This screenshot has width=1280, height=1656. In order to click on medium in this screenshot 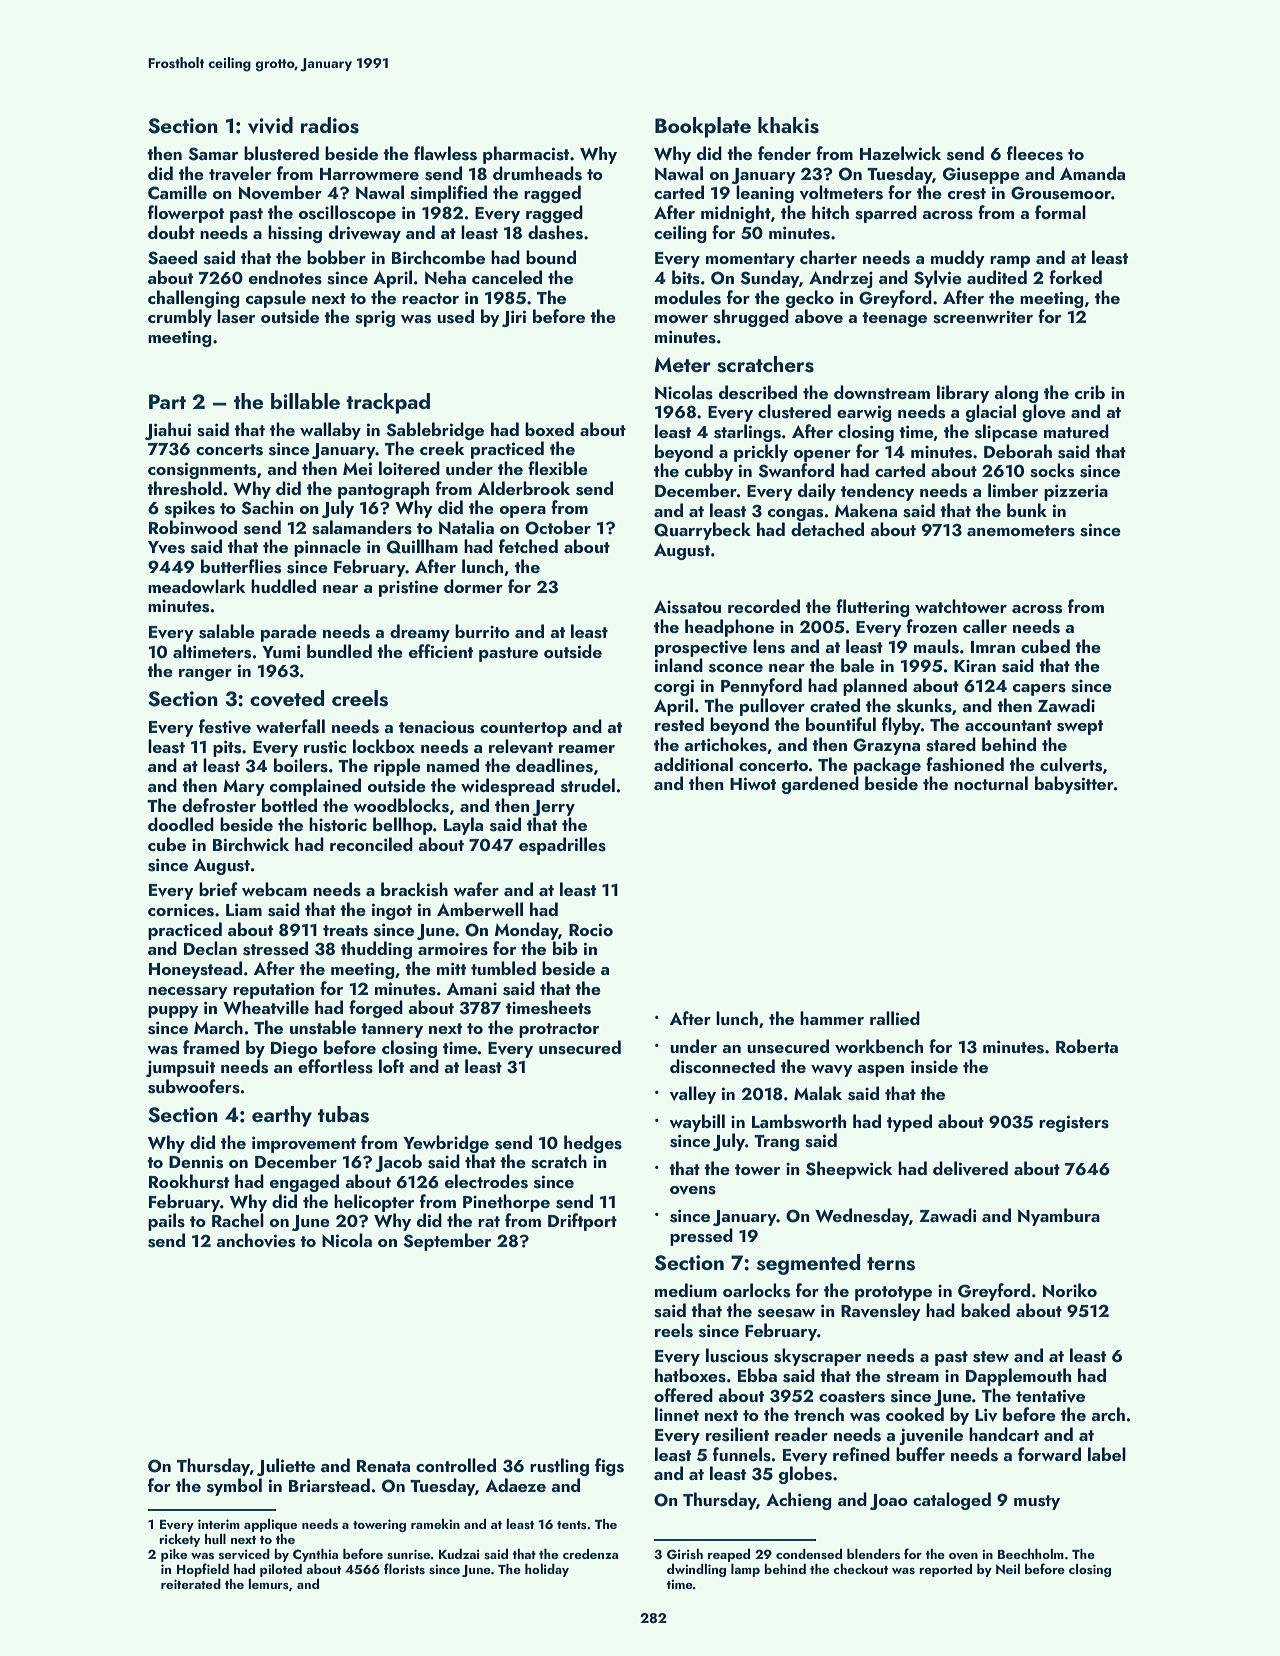, I will do `click(686, 1290)`.
